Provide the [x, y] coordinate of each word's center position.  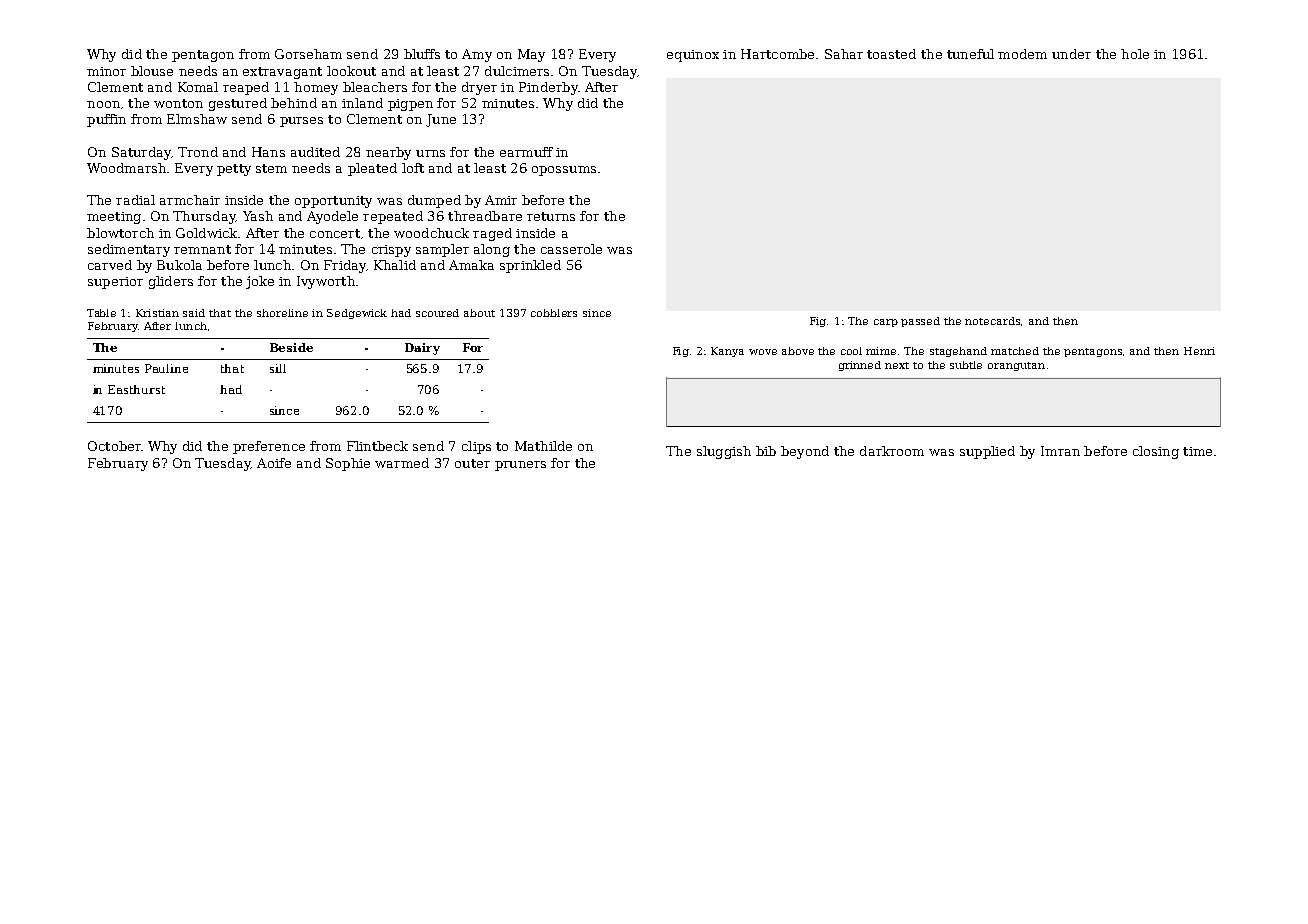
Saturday [141, 153]
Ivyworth [326, 282]
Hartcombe [777, 54]
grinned [860, 366]
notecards [992, 321]
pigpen [410, 105]
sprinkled [530, 266]
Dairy [422, 349]
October [114, 446]
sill [278, 368]
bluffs [422, 54]
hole [1135, 54]
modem [1022, 54]
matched [1015, 351]
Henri [1199, 351]
